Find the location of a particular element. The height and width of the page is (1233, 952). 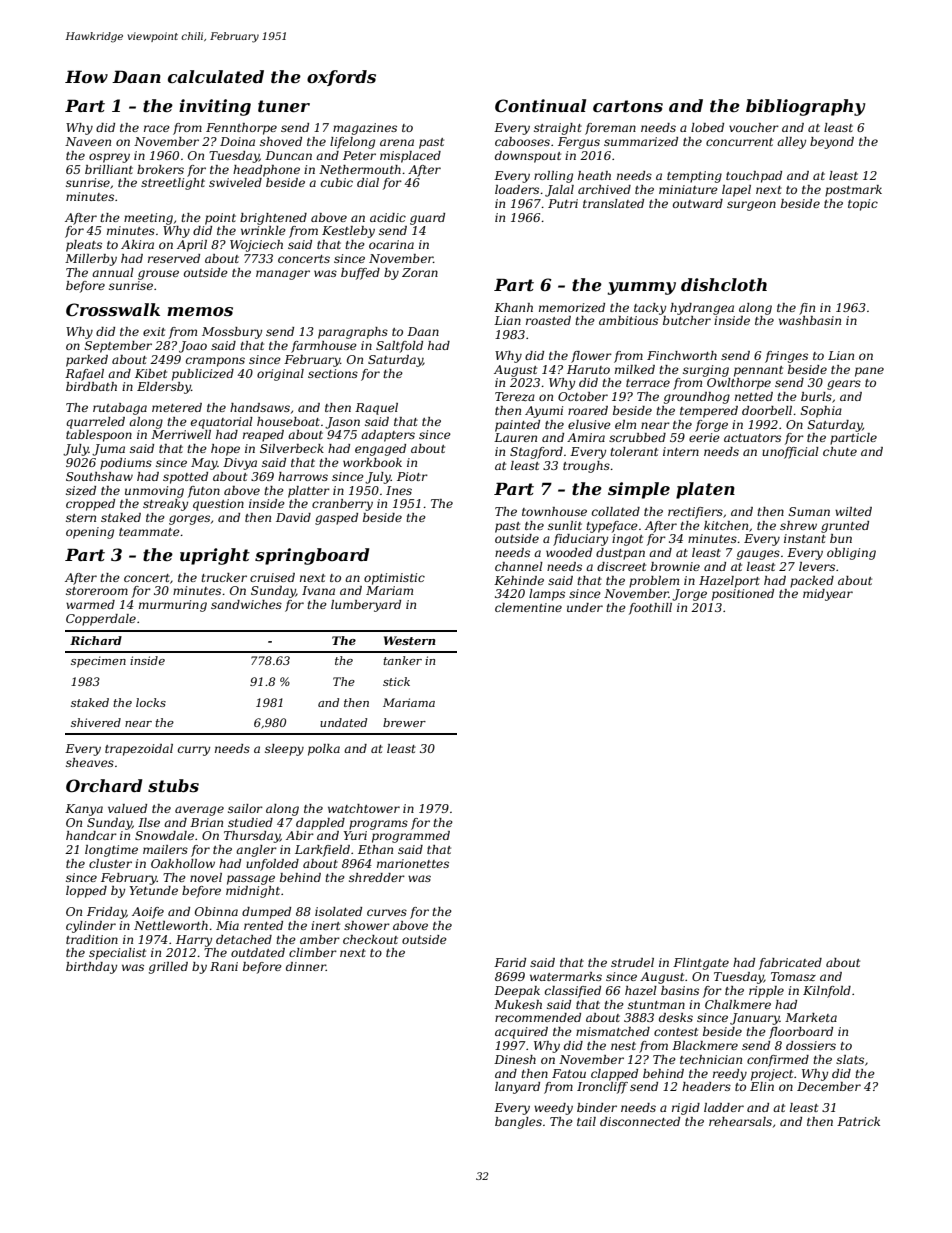

paragraphs is located at coordinates (353, 333).
